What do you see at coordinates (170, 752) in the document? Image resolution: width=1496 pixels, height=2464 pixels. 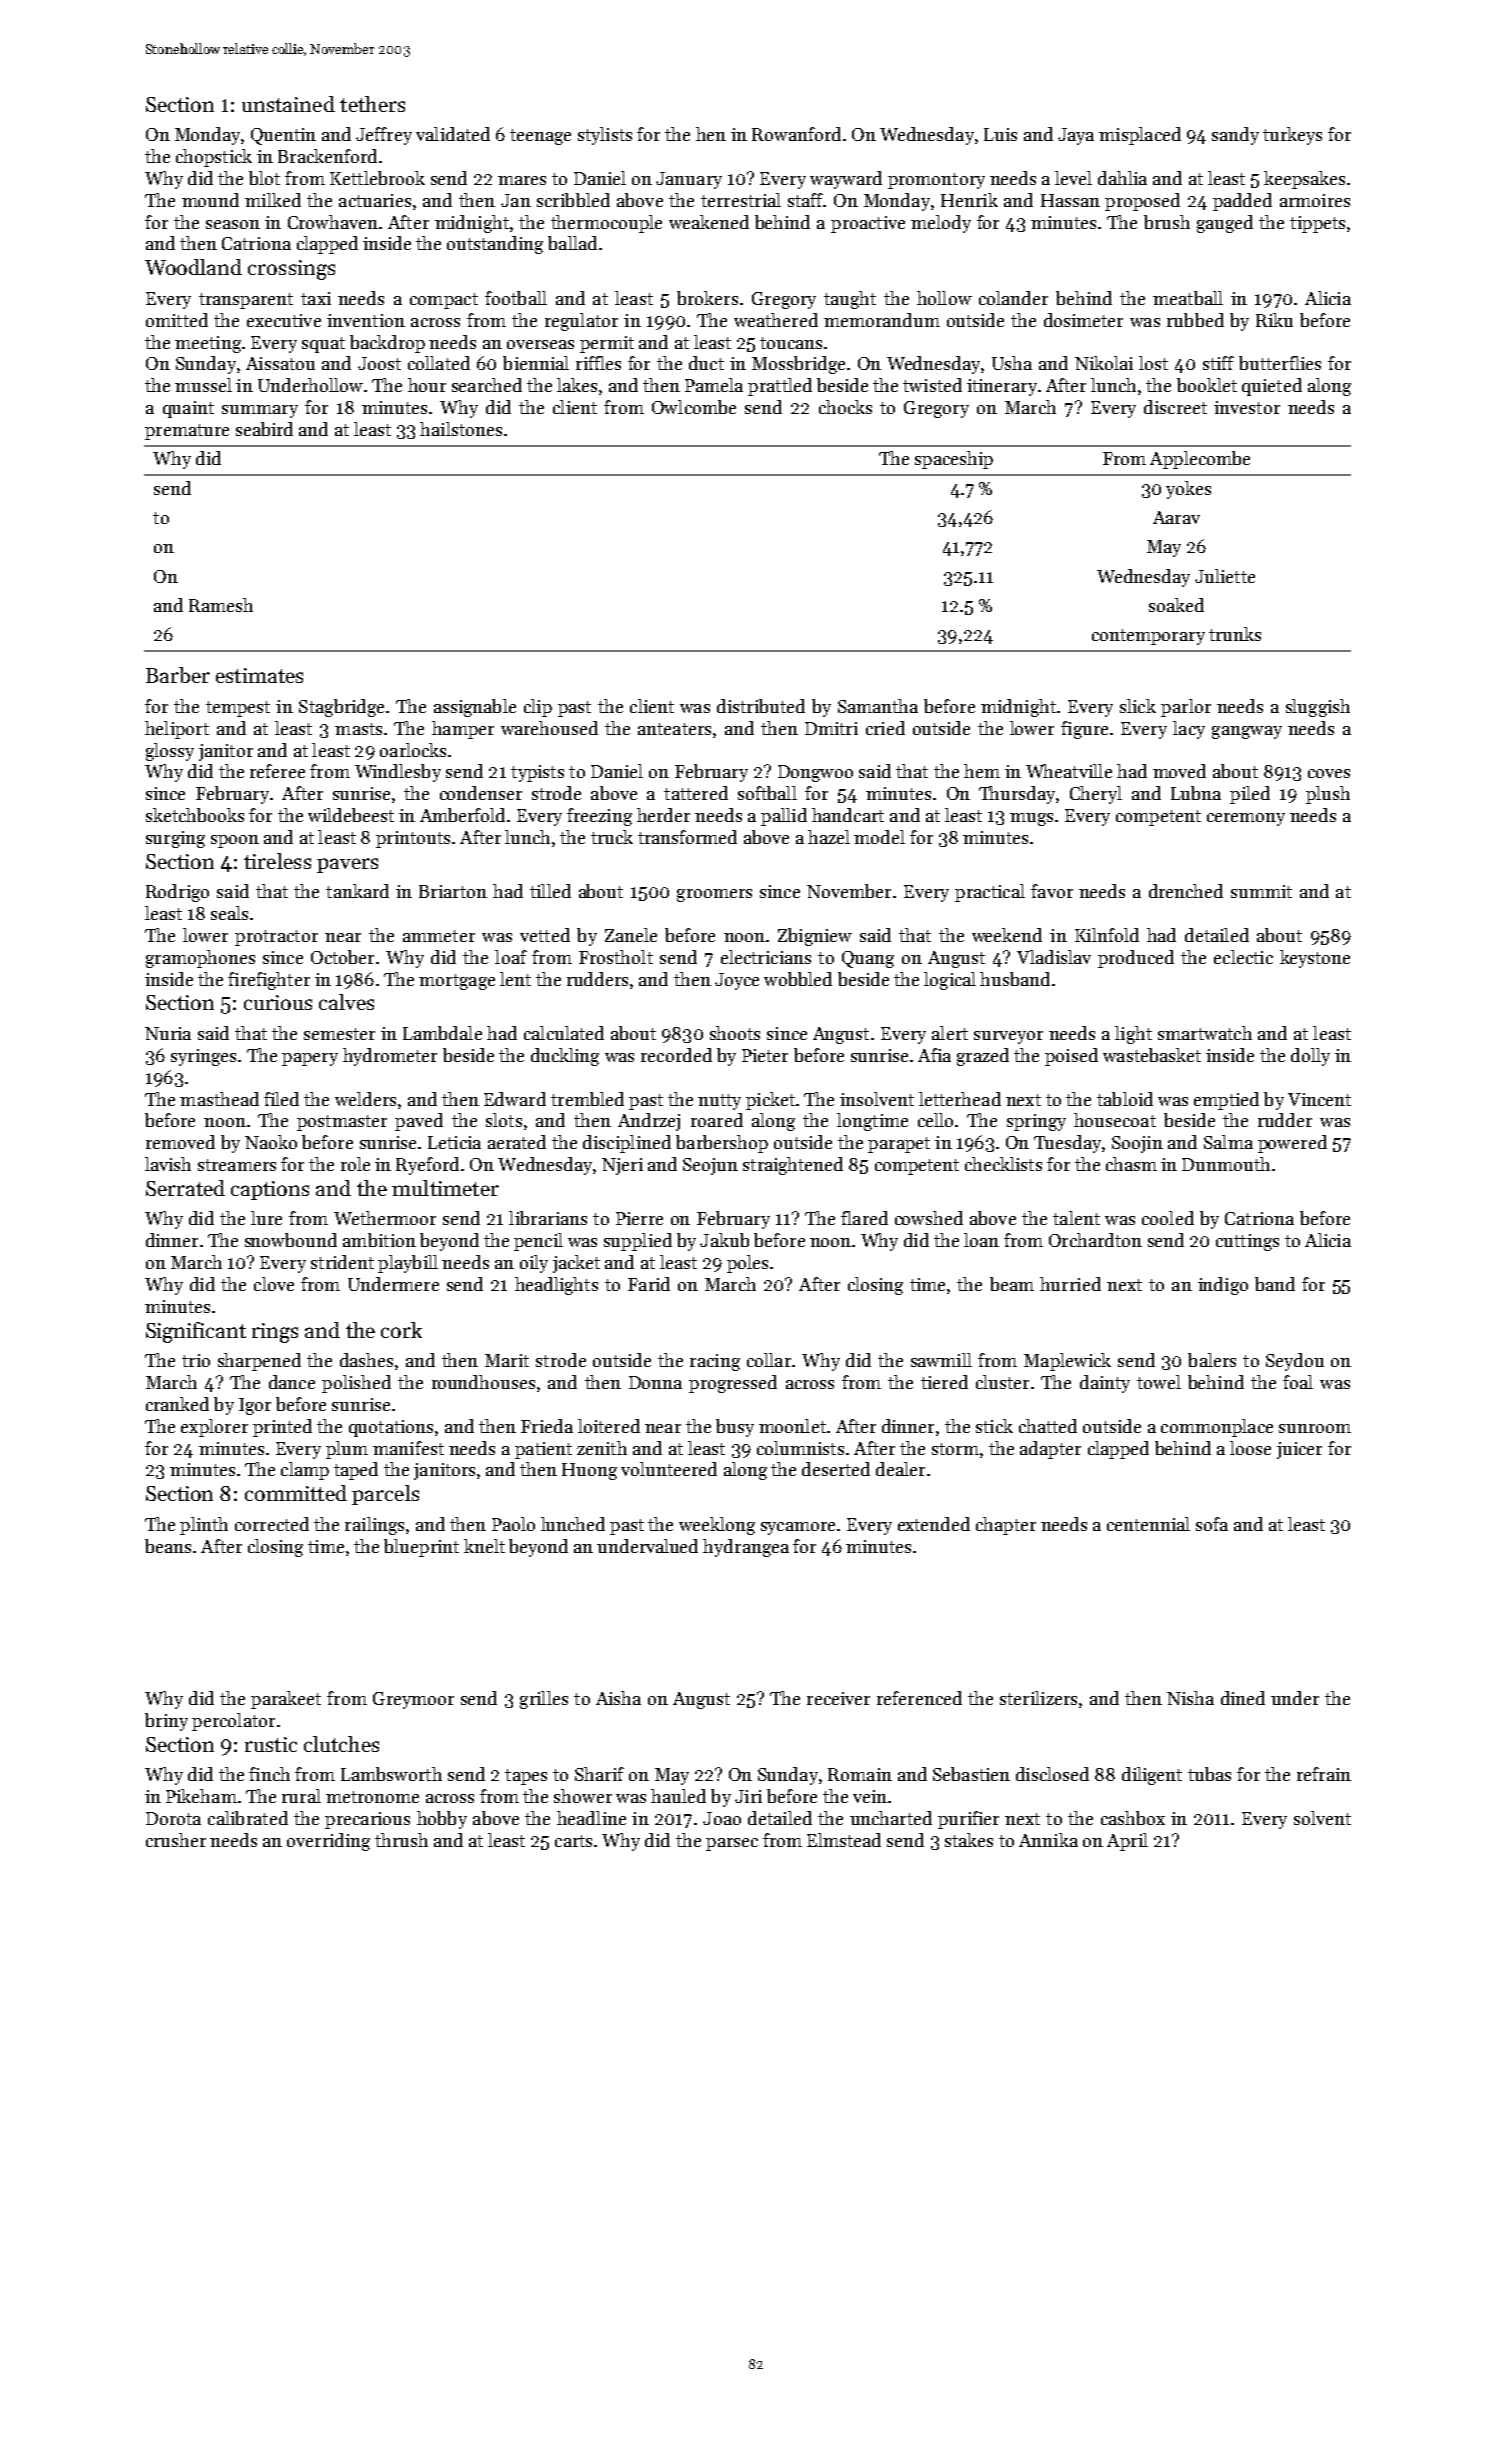 I see `glossy` at bounding box center [170, 752].
